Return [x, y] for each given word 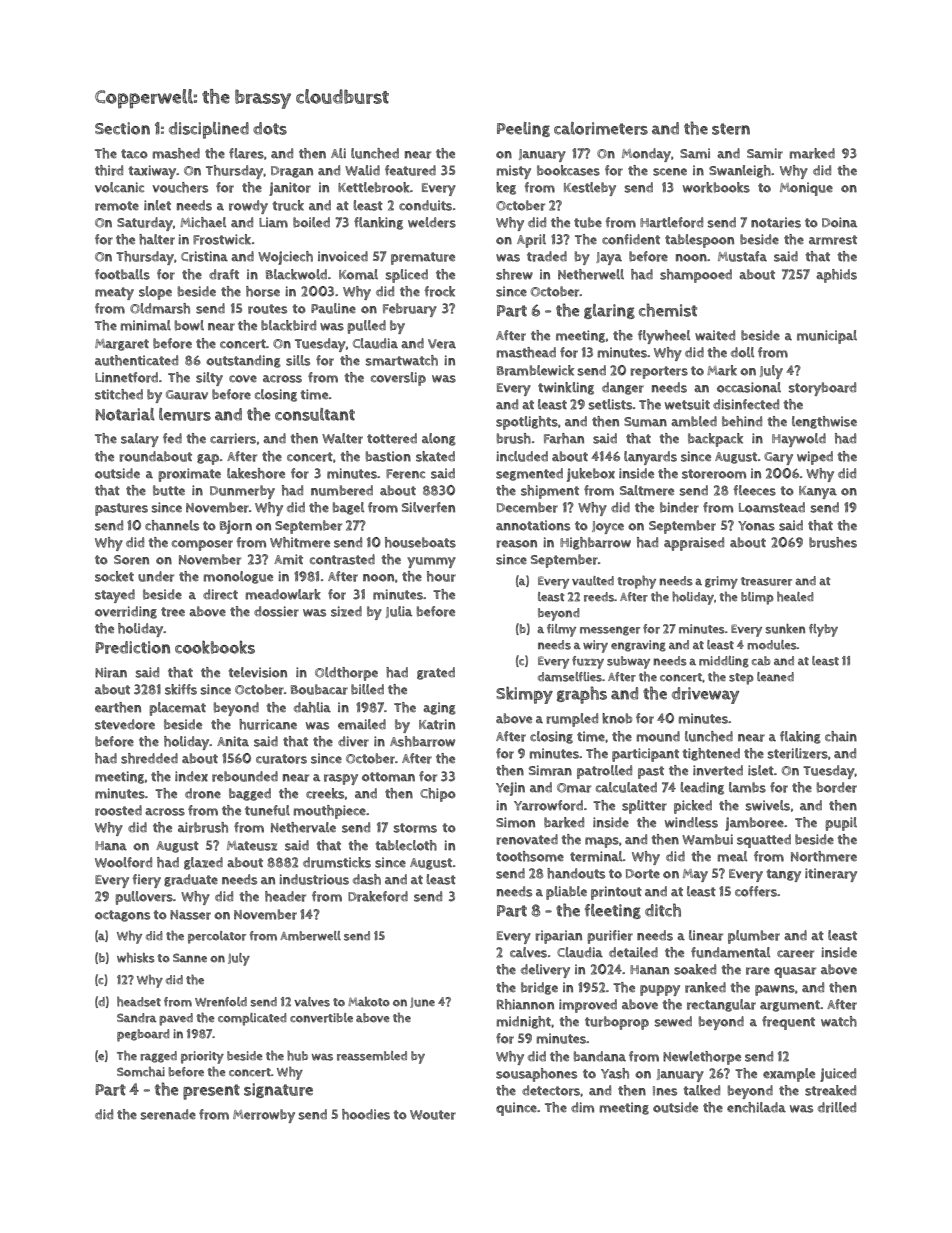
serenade [168, 1114]
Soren [131, 560]
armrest [833, 240]
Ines [665, 1091]
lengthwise [824, 422]
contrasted [342, 559]
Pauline [333, 308]
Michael [203, 222]
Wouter [433, 1115]
